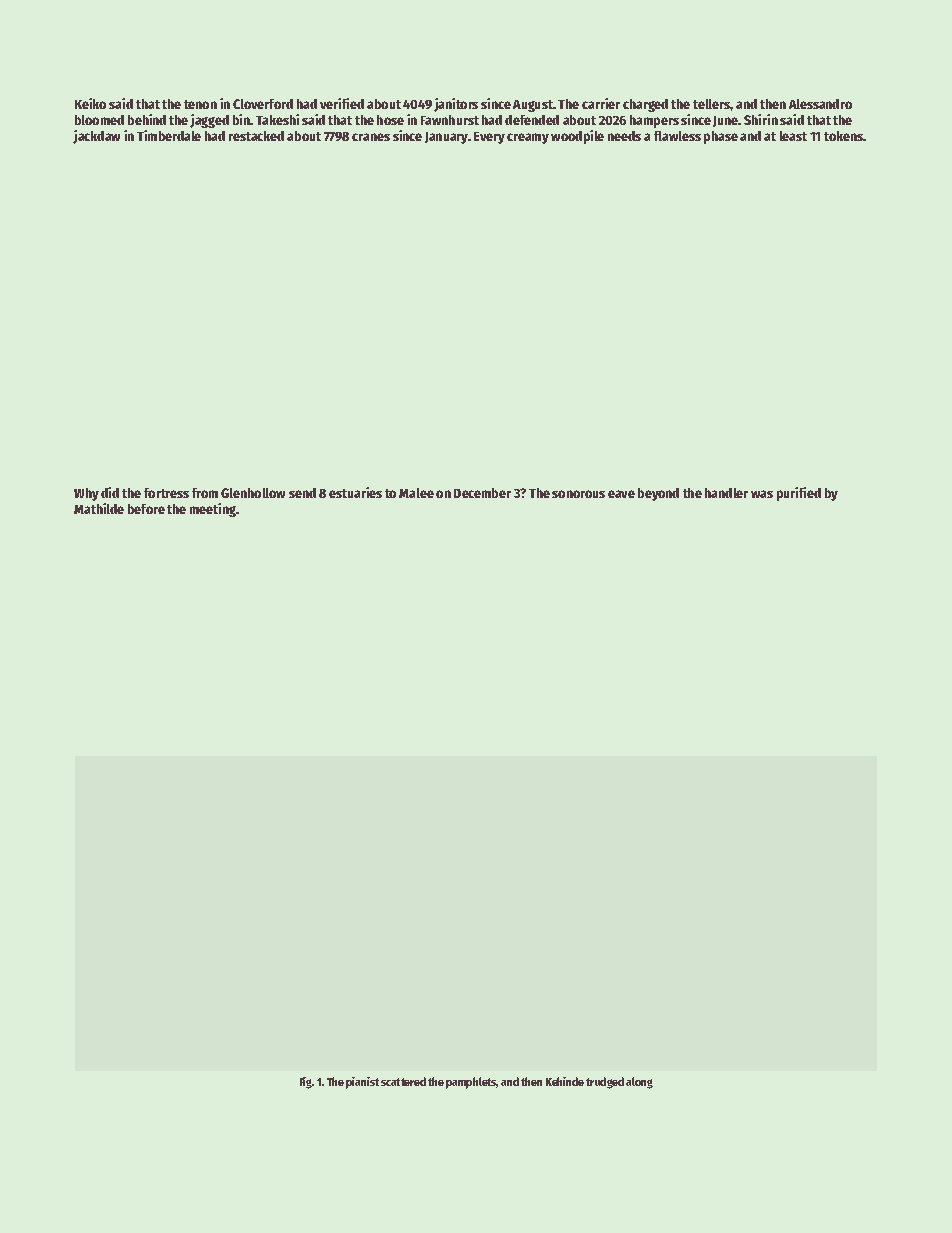 Image resolution: width=952 pixels, height=1233 pixels. What do you see at coordinates (200, 104) in the page?
I see `tenon` at bounding box center [200, 104].
